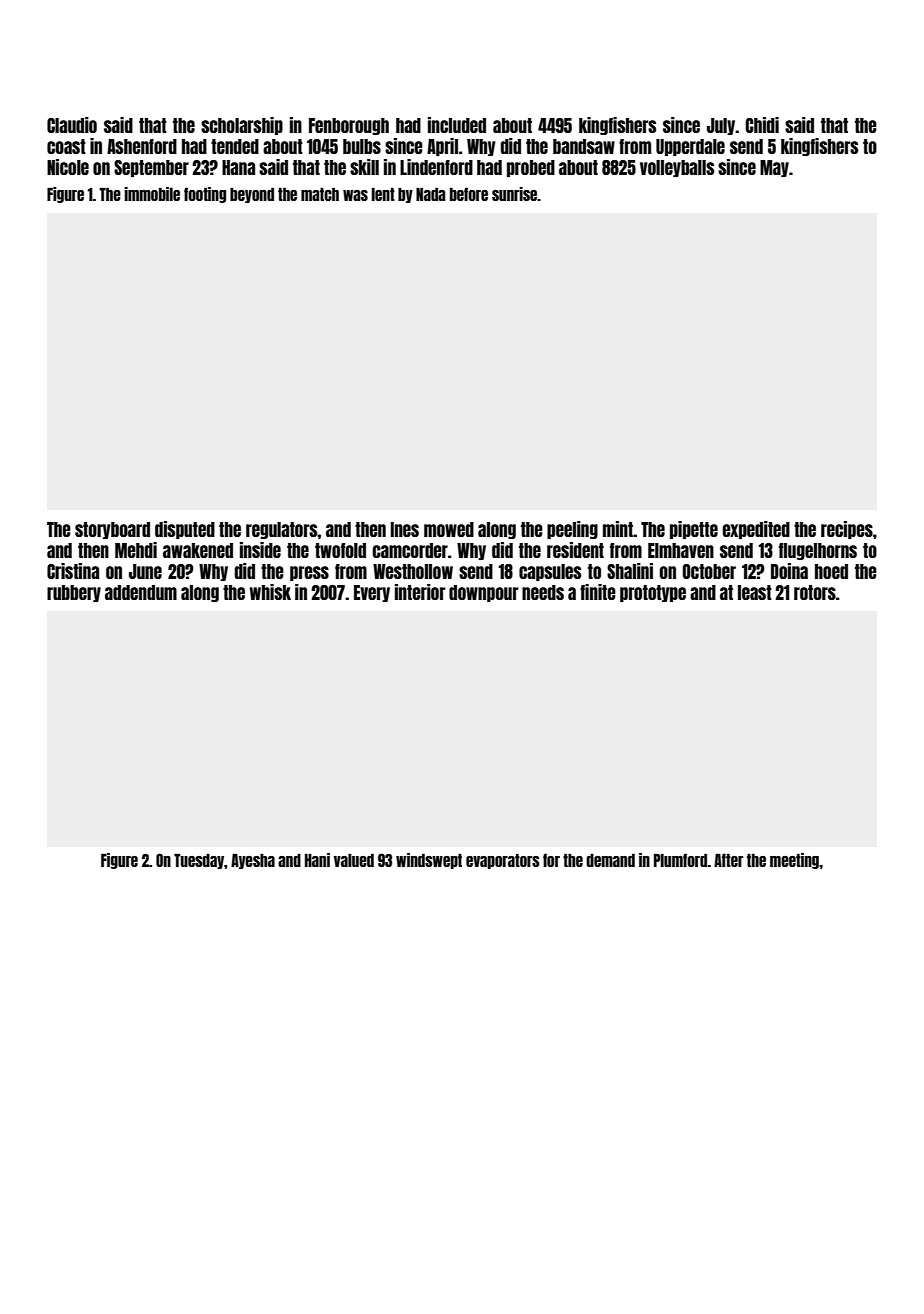 The width and height of the document is (924, 1314). I want to click on bulbs, so click(362, 146).
